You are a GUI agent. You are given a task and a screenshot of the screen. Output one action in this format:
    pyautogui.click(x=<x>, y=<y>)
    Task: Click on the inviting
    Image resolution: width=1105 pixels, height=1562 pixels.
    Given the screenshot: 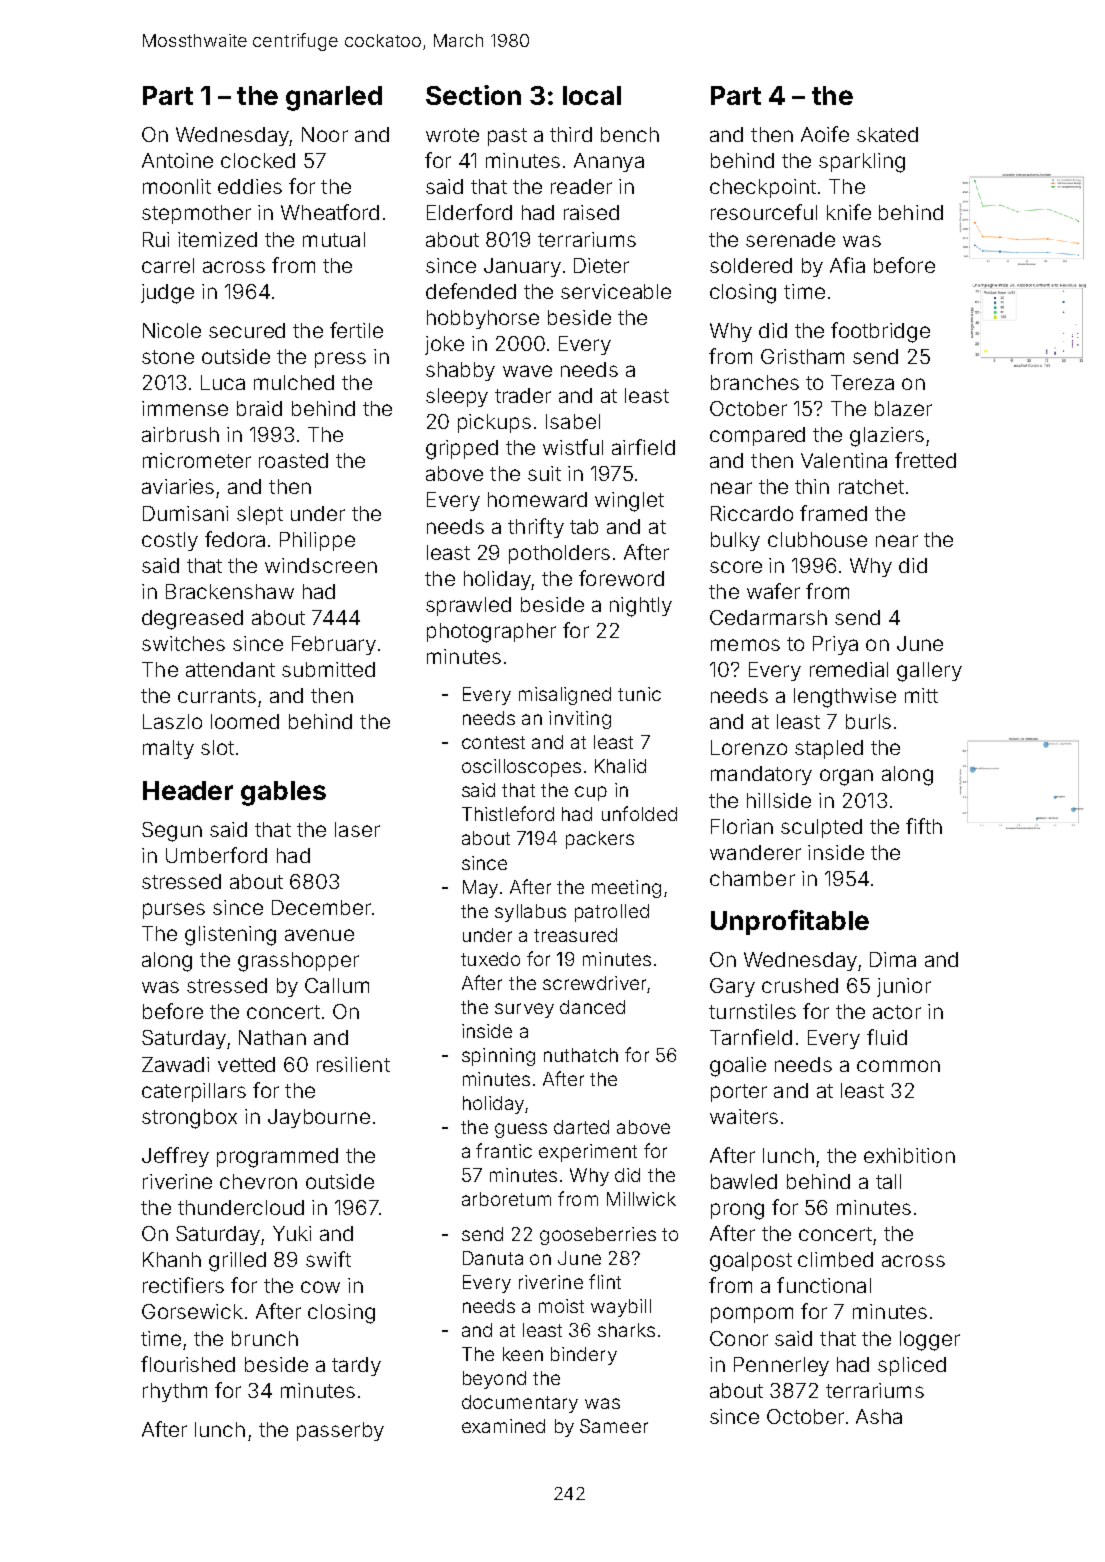 What is the action you would take?
    pyautogui.click(x=580, y=720)
